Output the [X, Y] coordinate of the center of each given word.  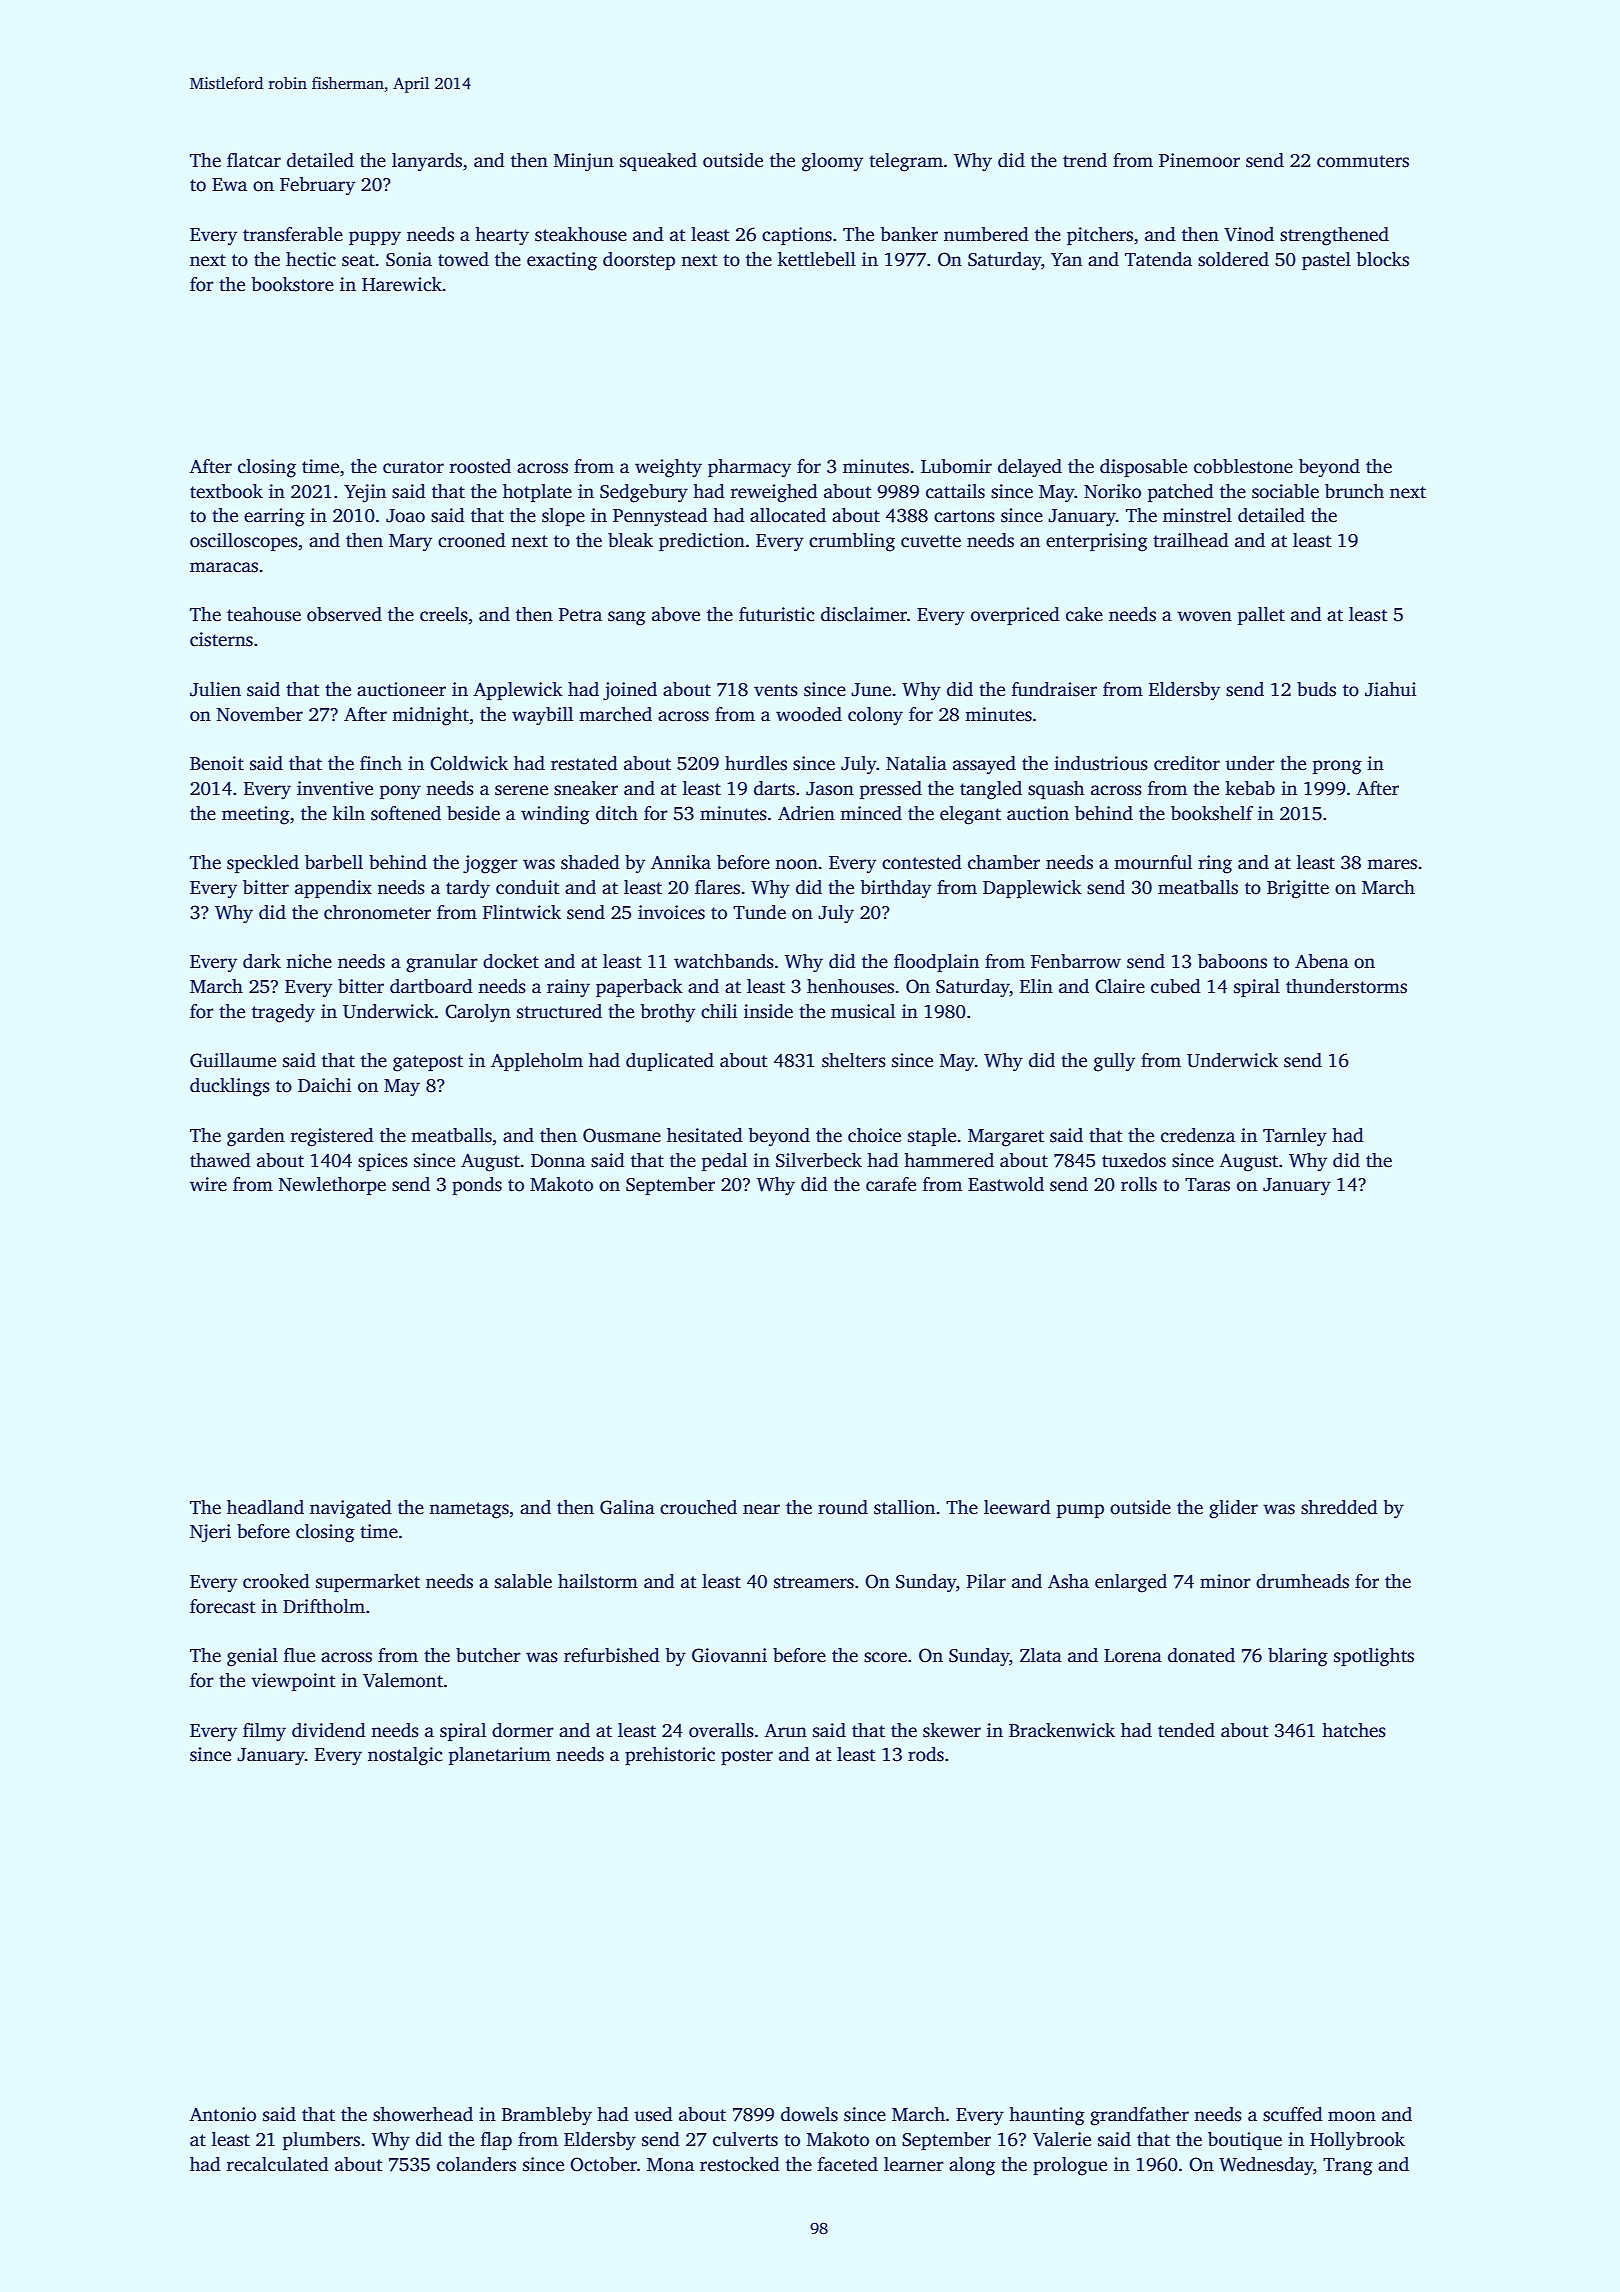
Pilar [986, 1581]
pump [1080, 1511]
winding [555, 815]
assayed [984, 765]
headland [265, 1507]
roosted [480, 466]
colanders [476, 2164]
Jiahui [1390, 689]
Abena [1322, 961]
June [871, 690]
